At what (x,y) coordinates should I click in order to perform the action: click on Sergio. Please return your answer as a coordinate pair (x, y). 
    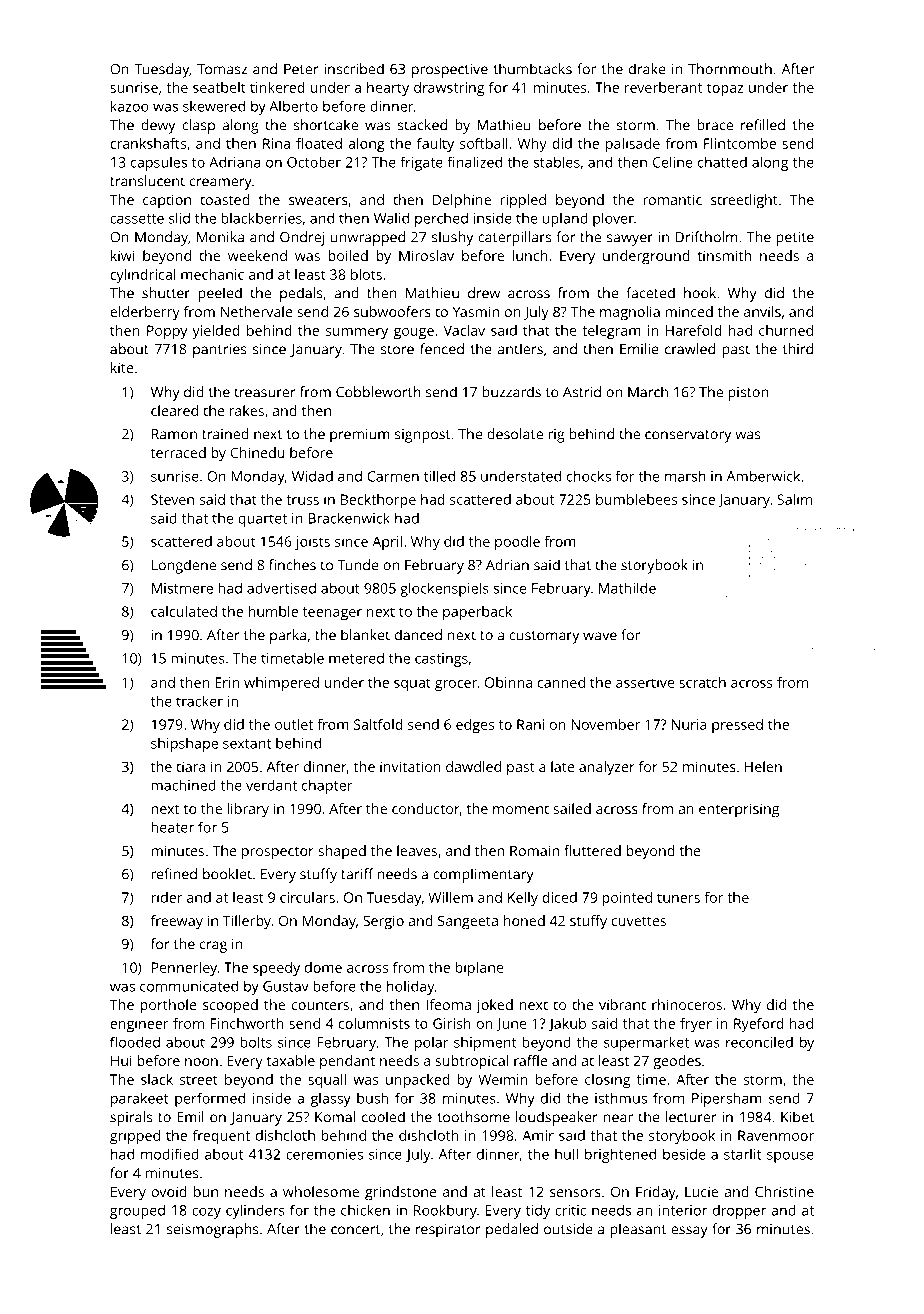
    Looking at the image, I should click on (383, 922).
